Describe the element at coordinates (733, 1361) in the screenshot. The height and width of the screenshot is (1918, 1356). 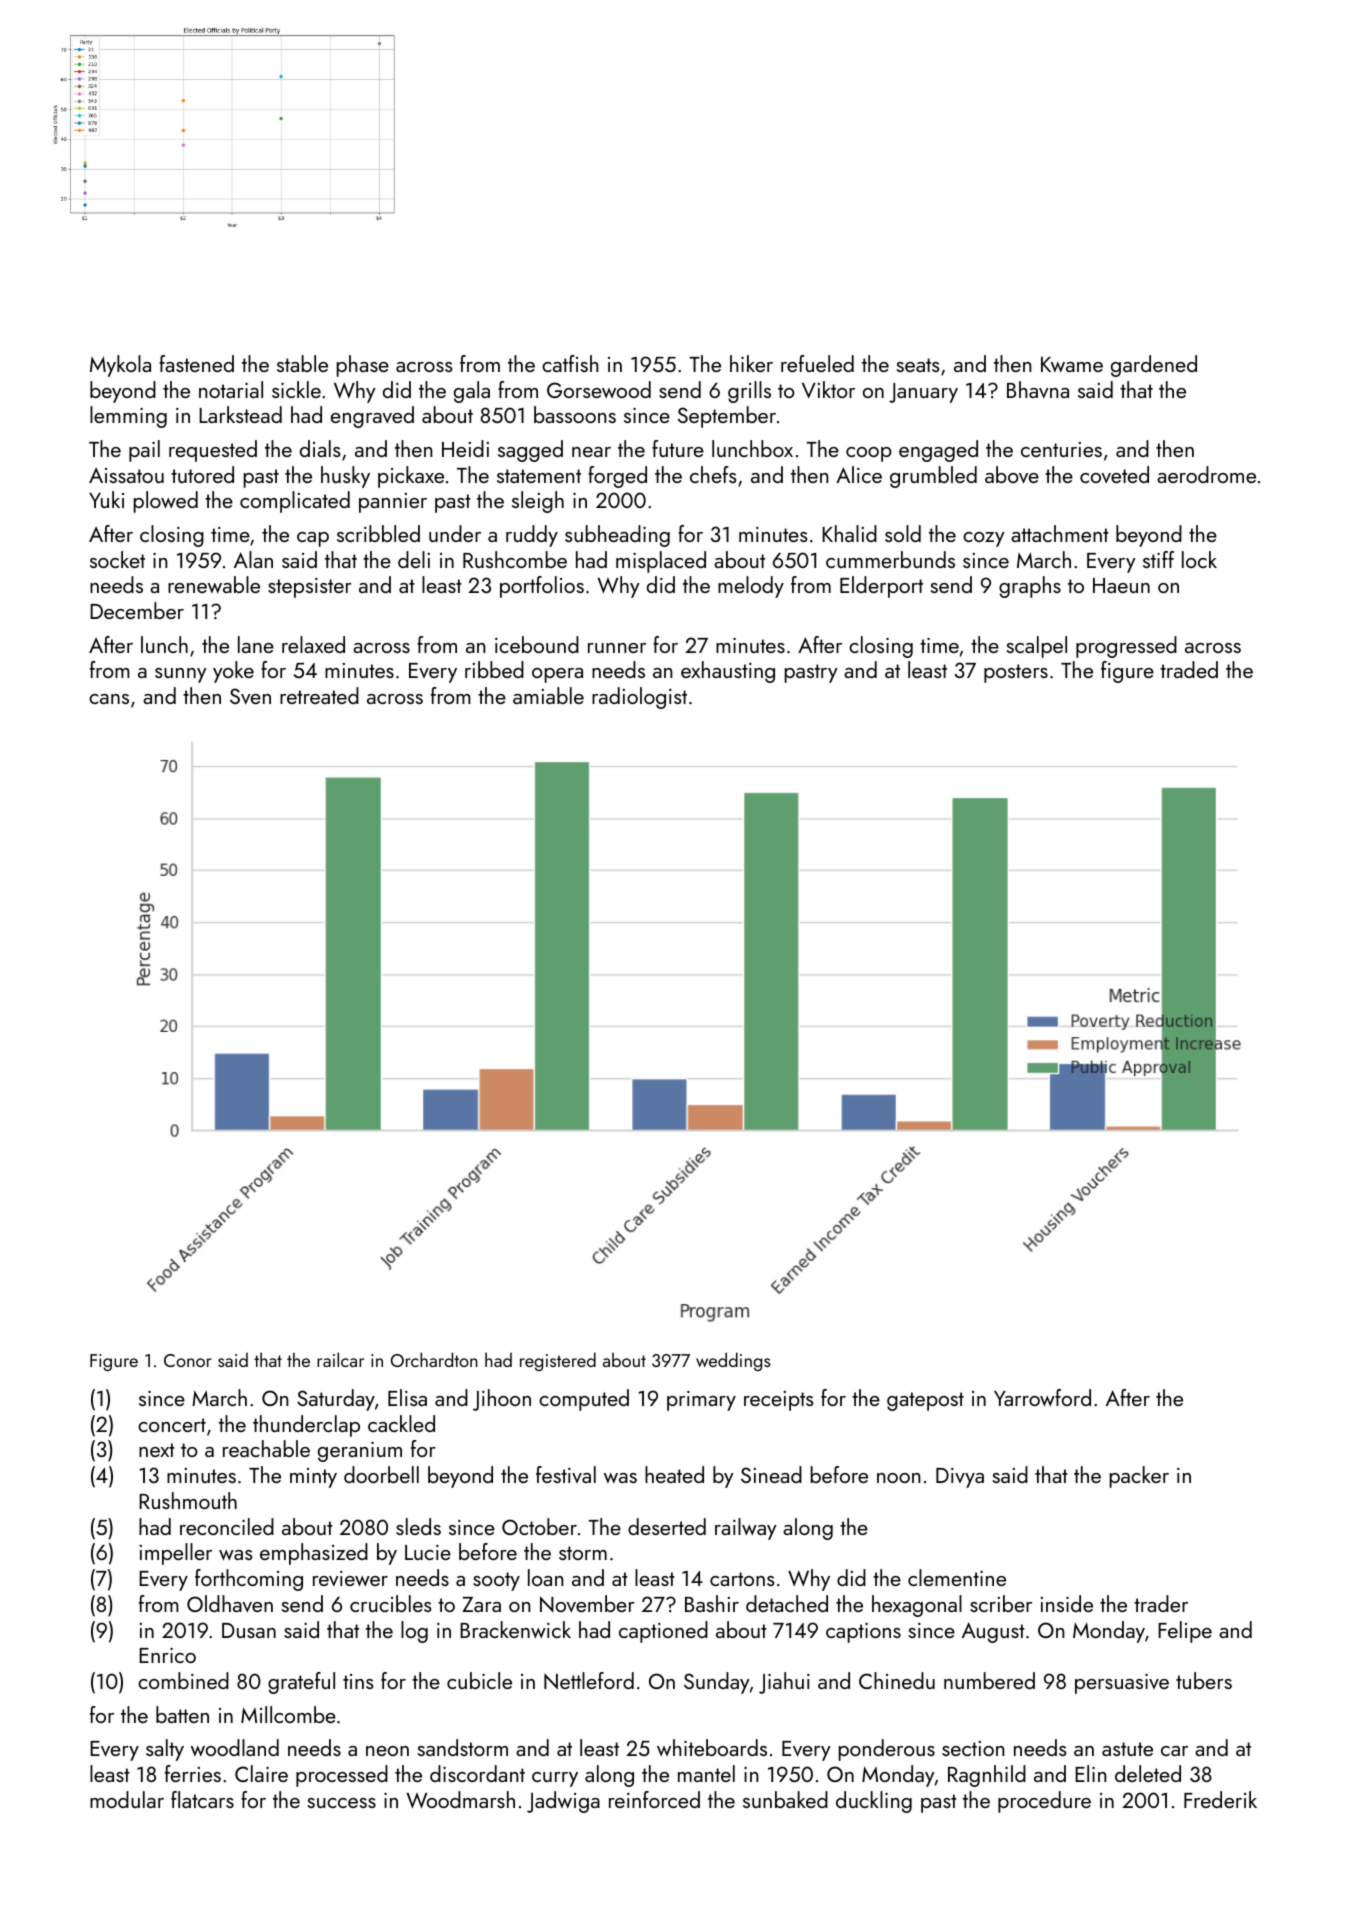
I see `weddings` at that location.
